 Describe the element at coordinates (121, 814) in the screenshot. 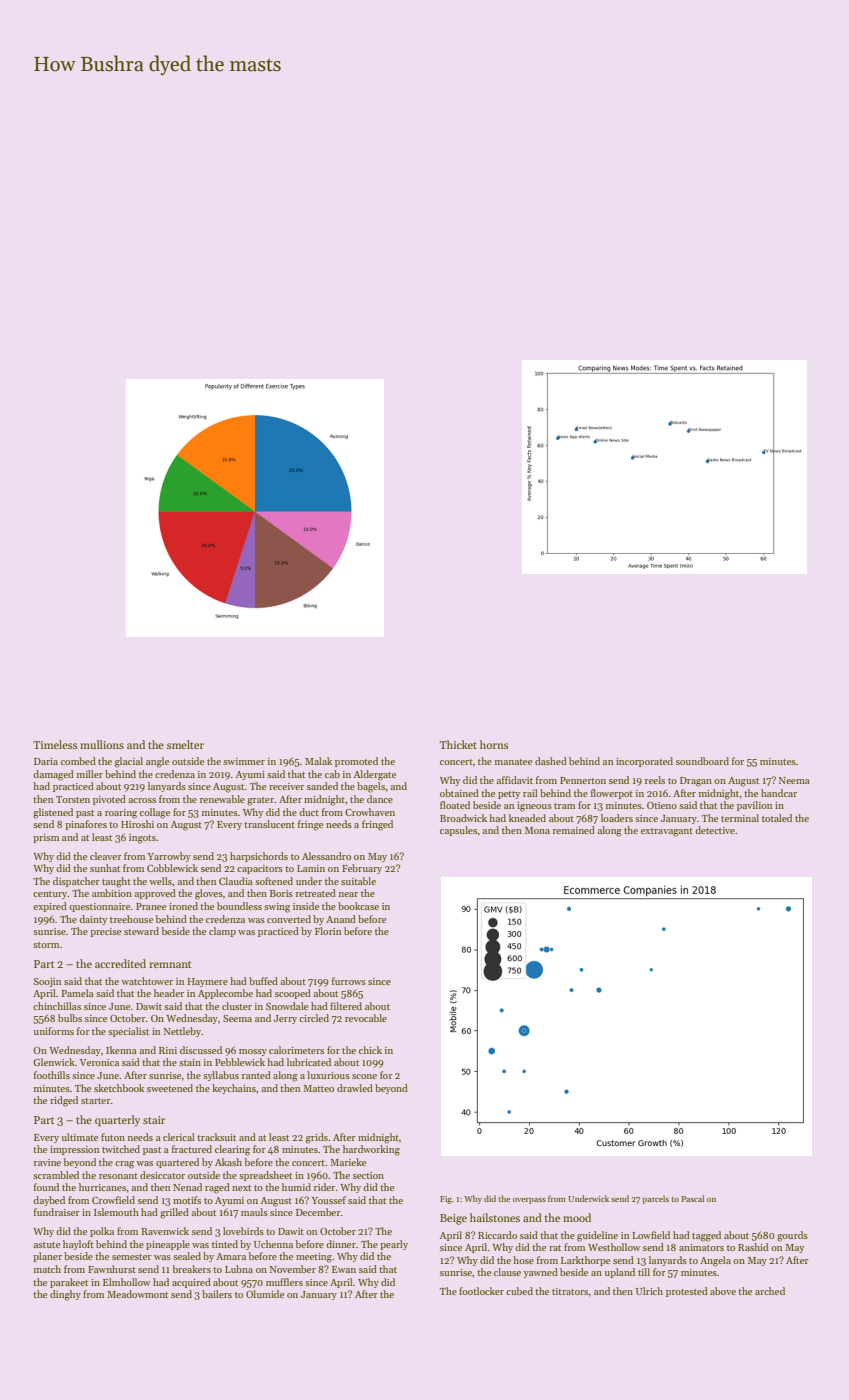

I see `roaring` at that location.
